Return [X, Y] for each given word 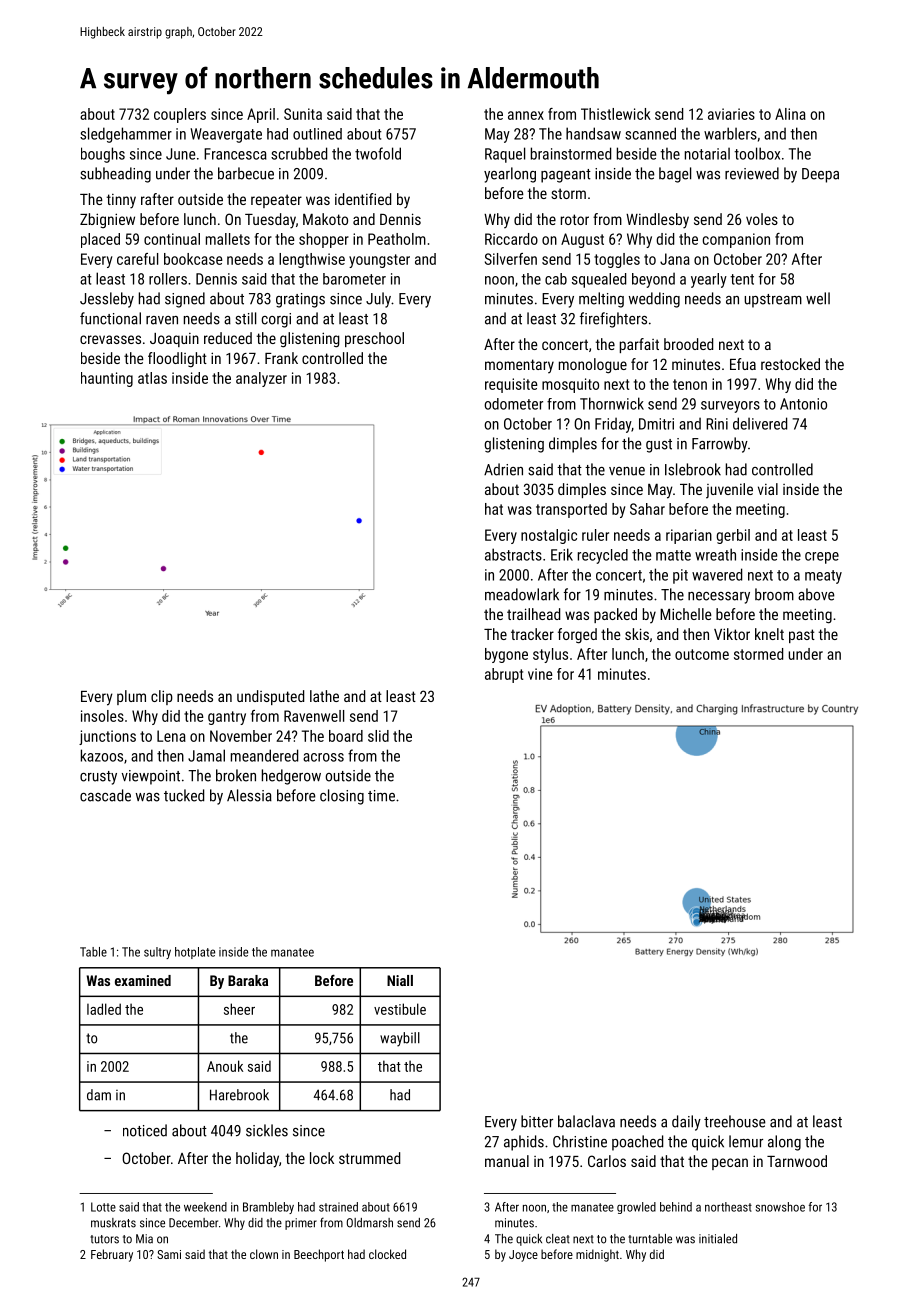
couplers [180, 115]
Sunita [303, 114]
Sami [169, 1254]
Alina [790, 114]
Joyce [523, 1256]
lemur [746, 1141]
